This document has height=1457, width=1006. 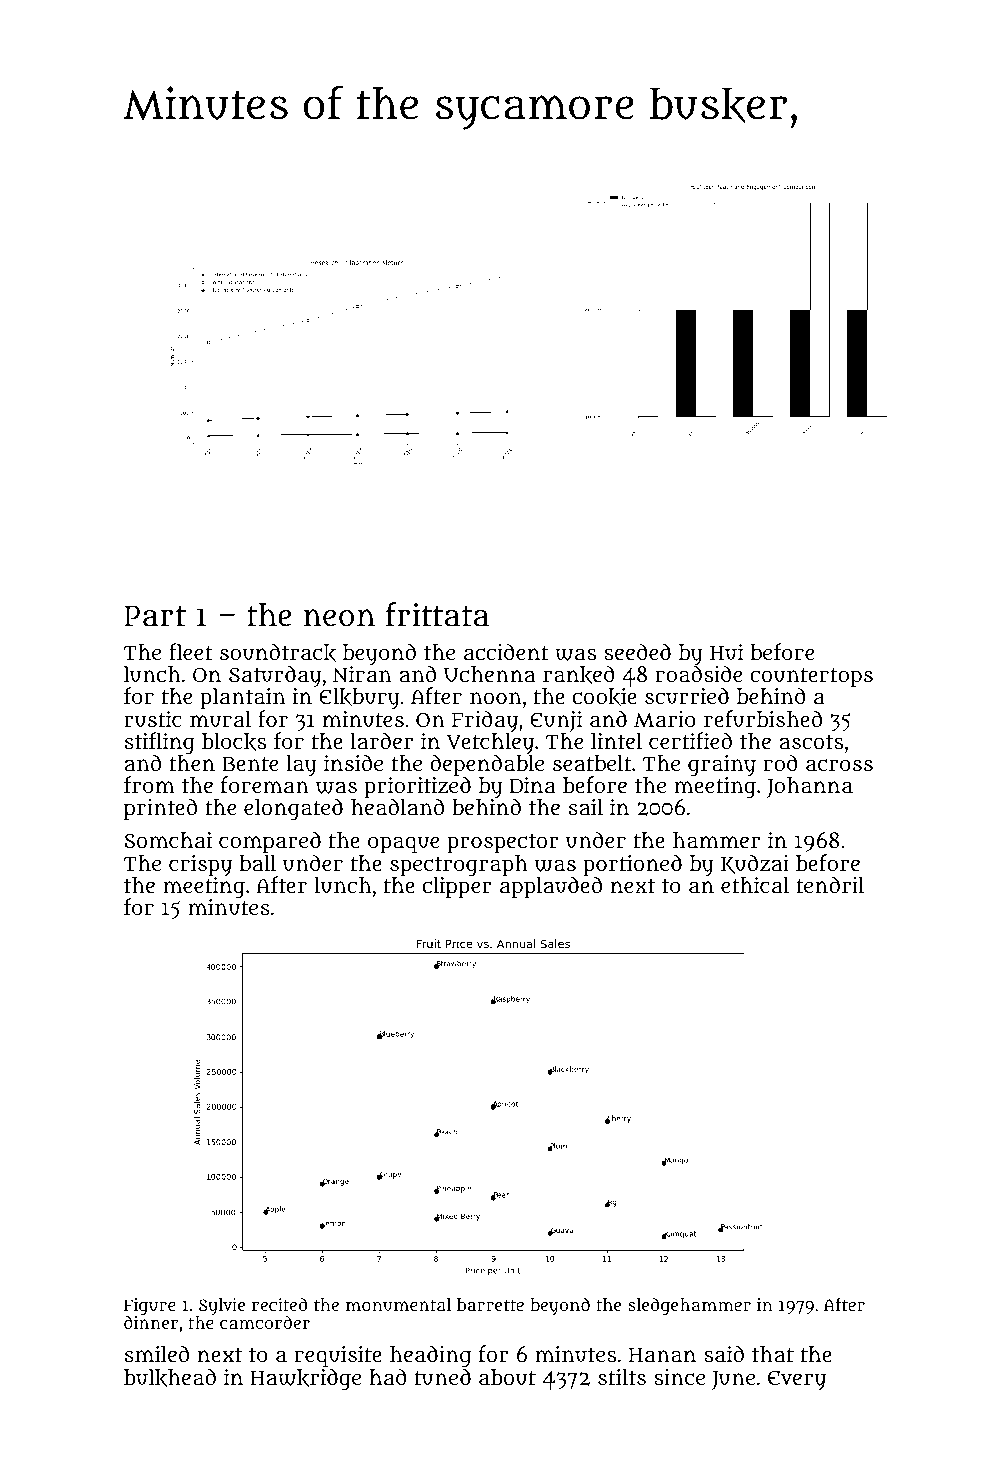 What do you see at coordinates (170, 1377) in the document?
I see `bulkhead` at bounding box center [170, 1377].
